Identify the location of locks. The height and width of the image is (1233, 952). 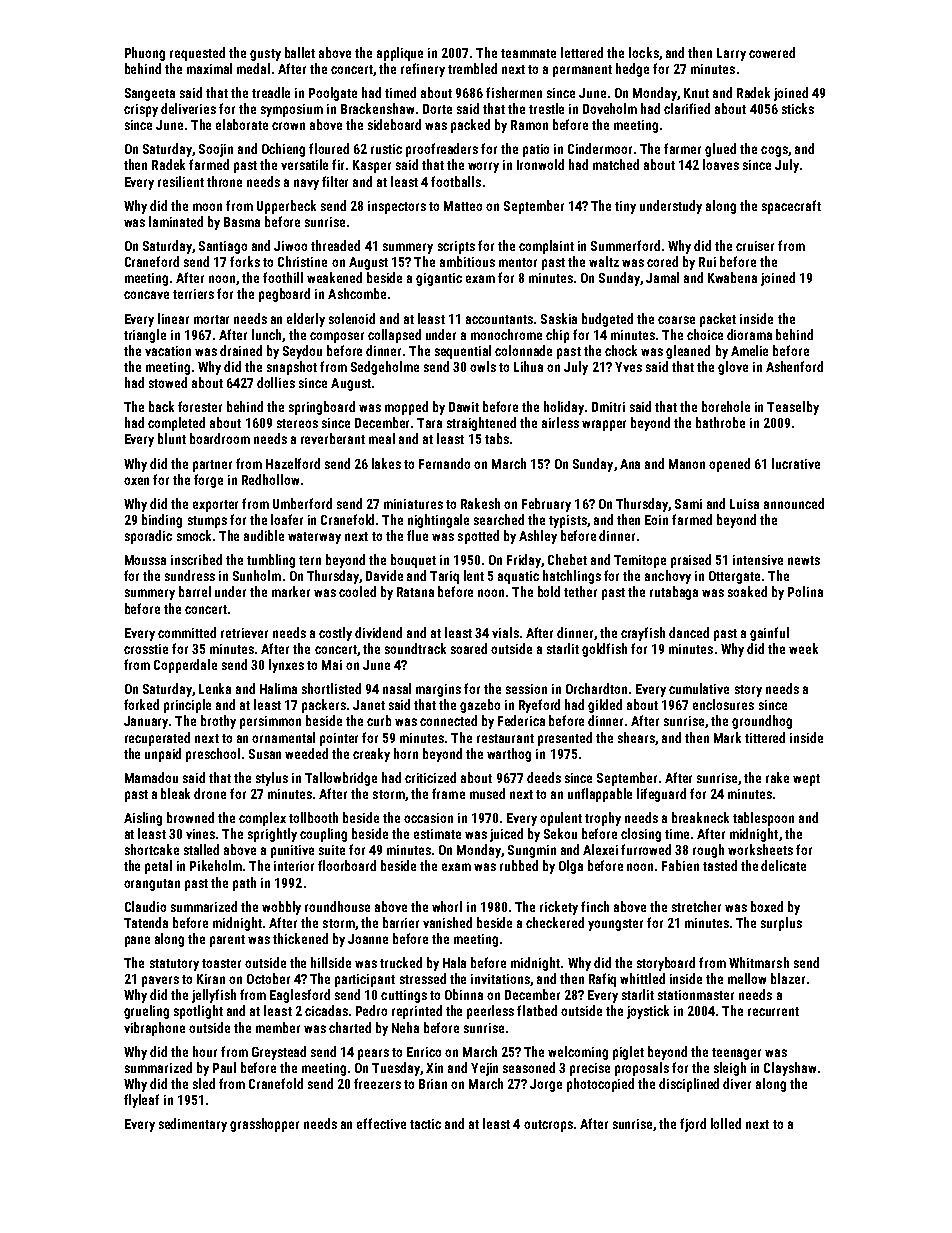
(644, 52).
